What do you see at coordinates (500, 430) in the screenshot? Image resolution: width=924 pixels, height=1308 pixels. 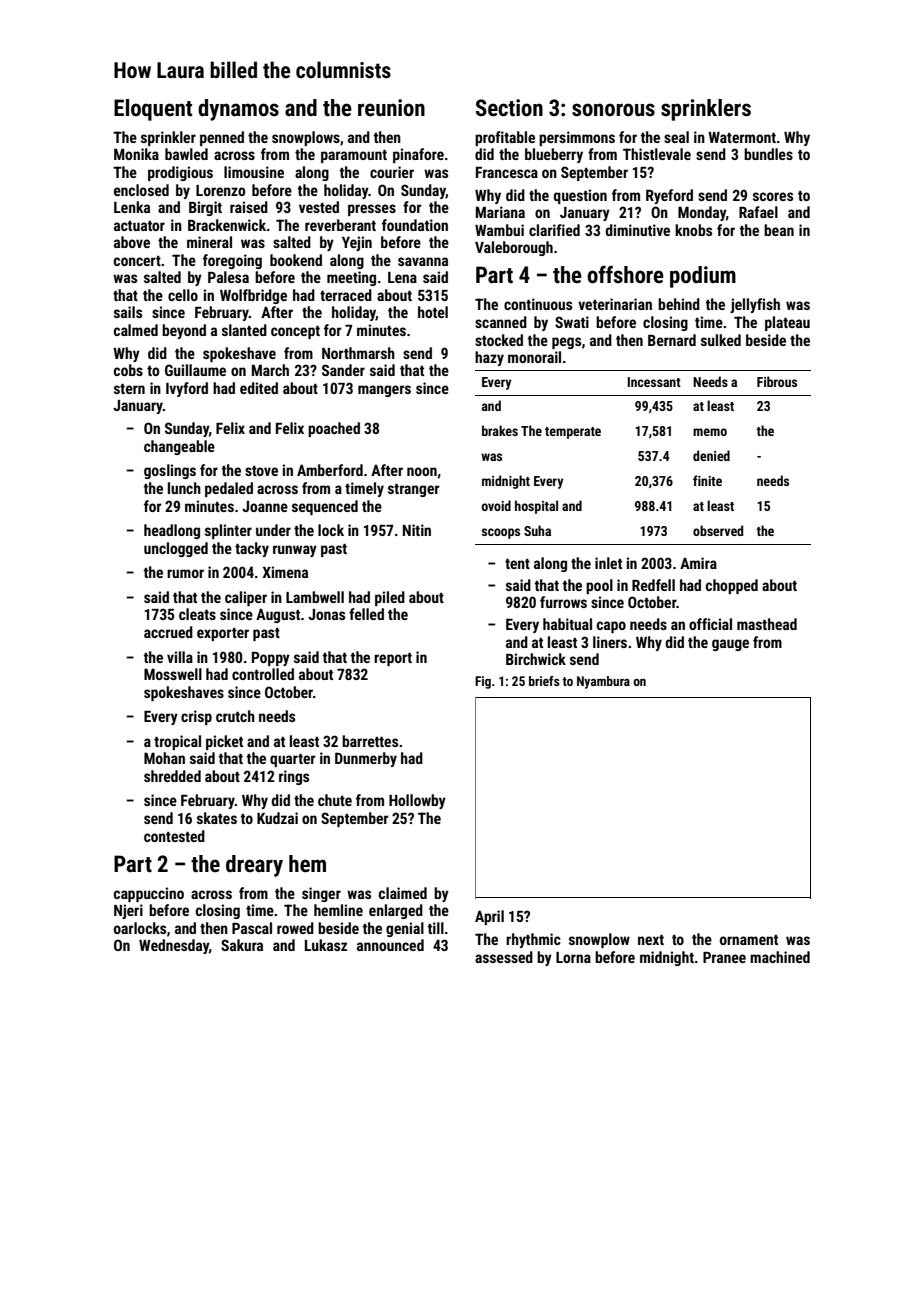 I see `brakes` at bounding box center [500, 430].
